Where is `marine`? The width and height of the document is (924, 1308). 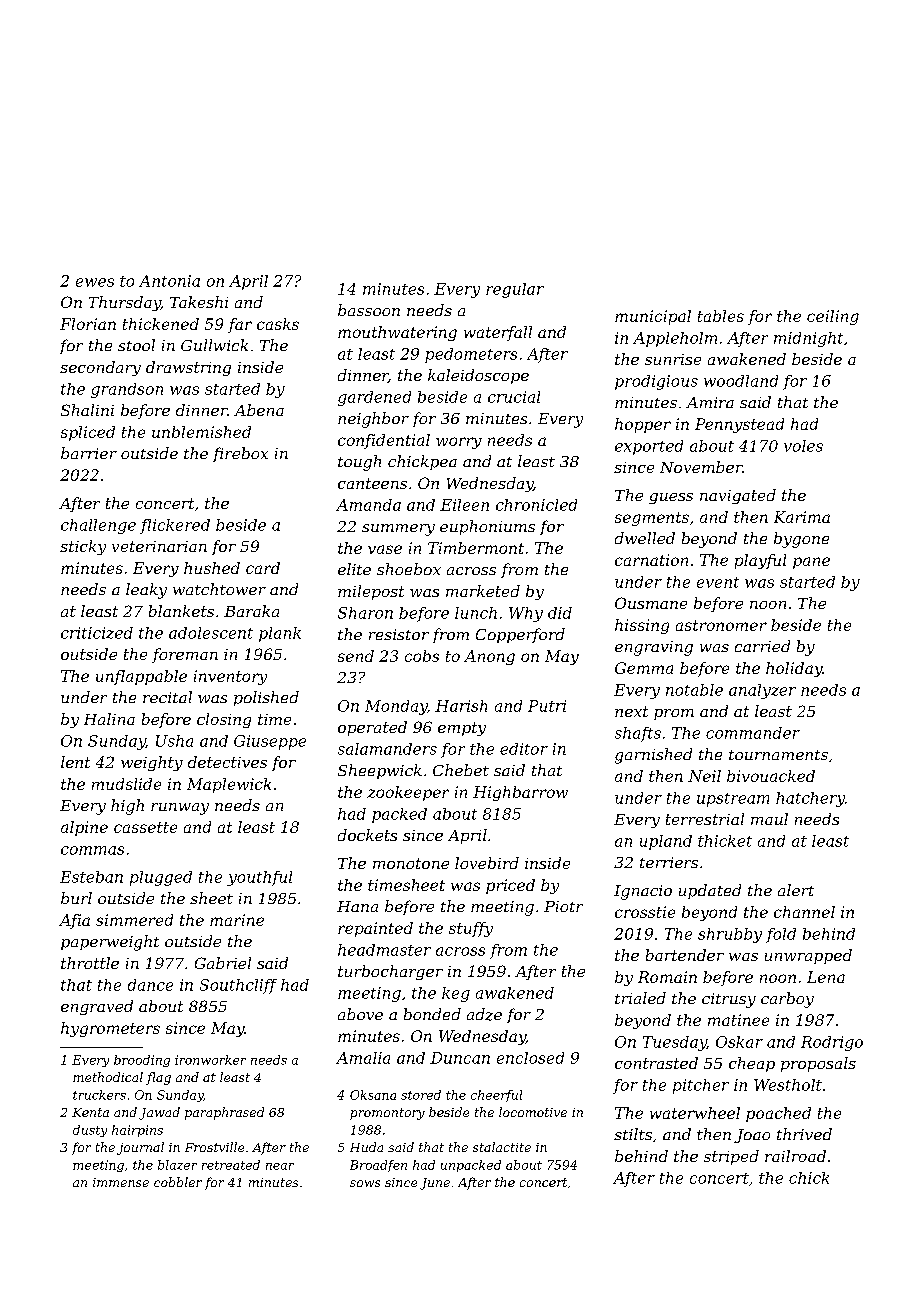
marine is located at coordinates (237, 920).
